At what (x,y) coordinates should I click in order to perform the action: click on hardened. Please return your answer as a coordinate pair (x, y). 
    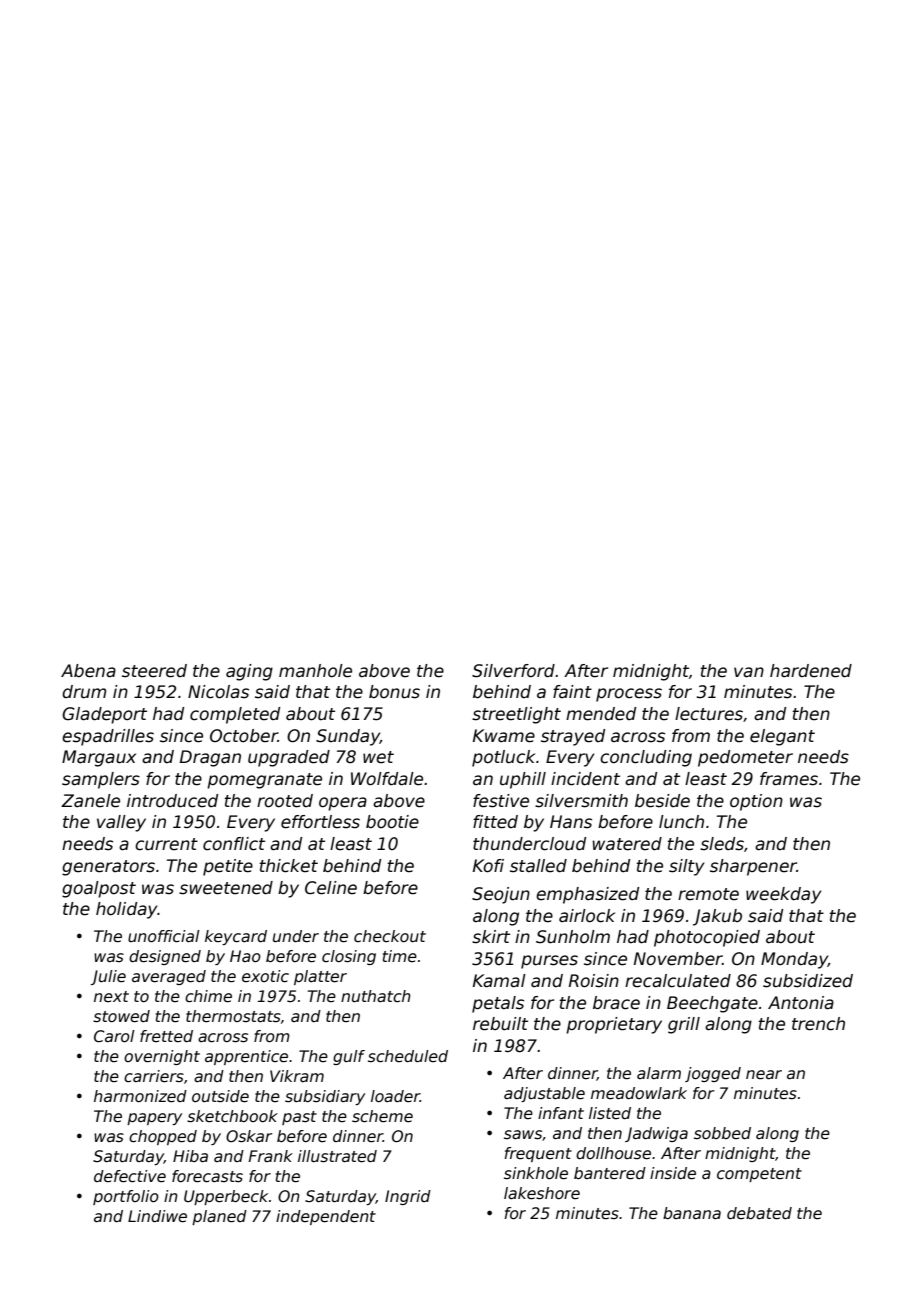
    Looking at the image, I should click on (811, 671).
